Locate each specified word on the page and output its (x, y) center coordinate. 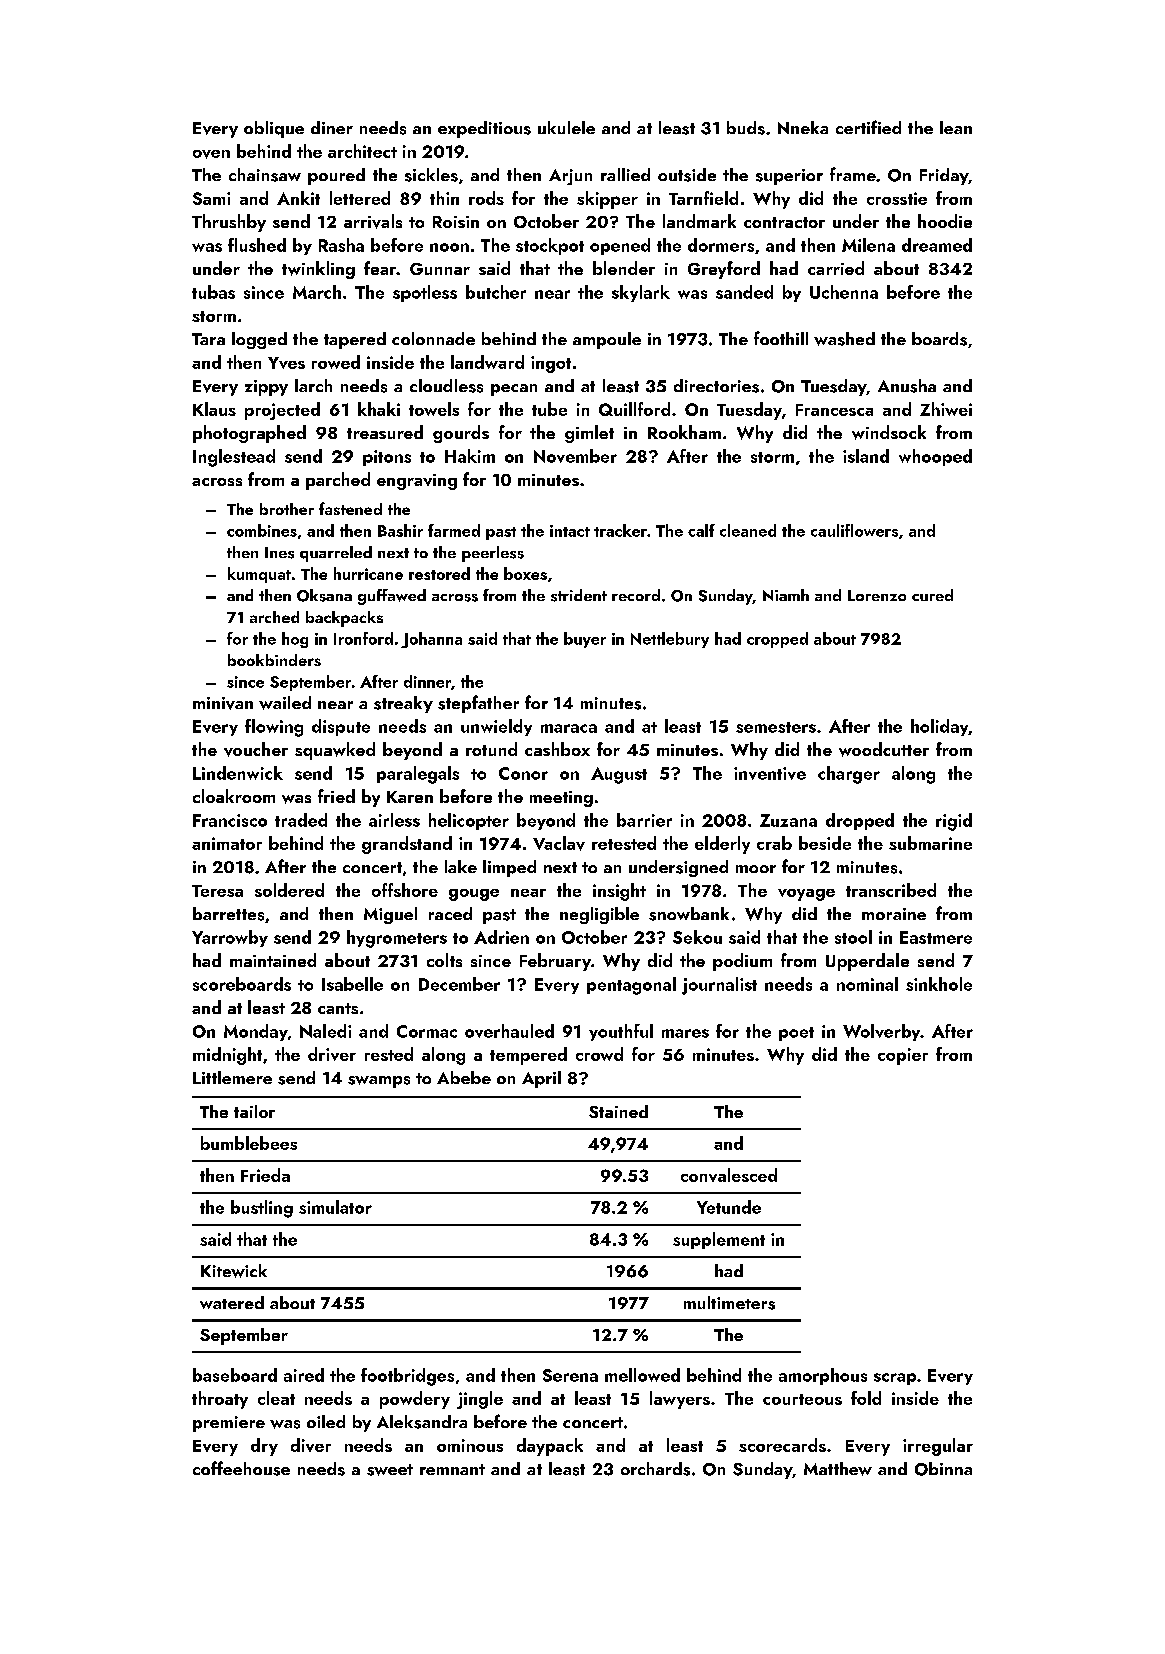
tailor (254, 1111)
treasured (385, 432)
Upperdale (867, 962)
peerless (493, 554)
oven (211, 154)
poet (796, 1034)
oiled (326, 1421)
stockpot (550, 246)
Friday (944, 176)
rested (389, 1054)
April (541, 1079)
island (866, 456)
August (619, 775)
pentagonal (631, 986)
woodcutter (884, 749)
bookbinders (274, 660)
